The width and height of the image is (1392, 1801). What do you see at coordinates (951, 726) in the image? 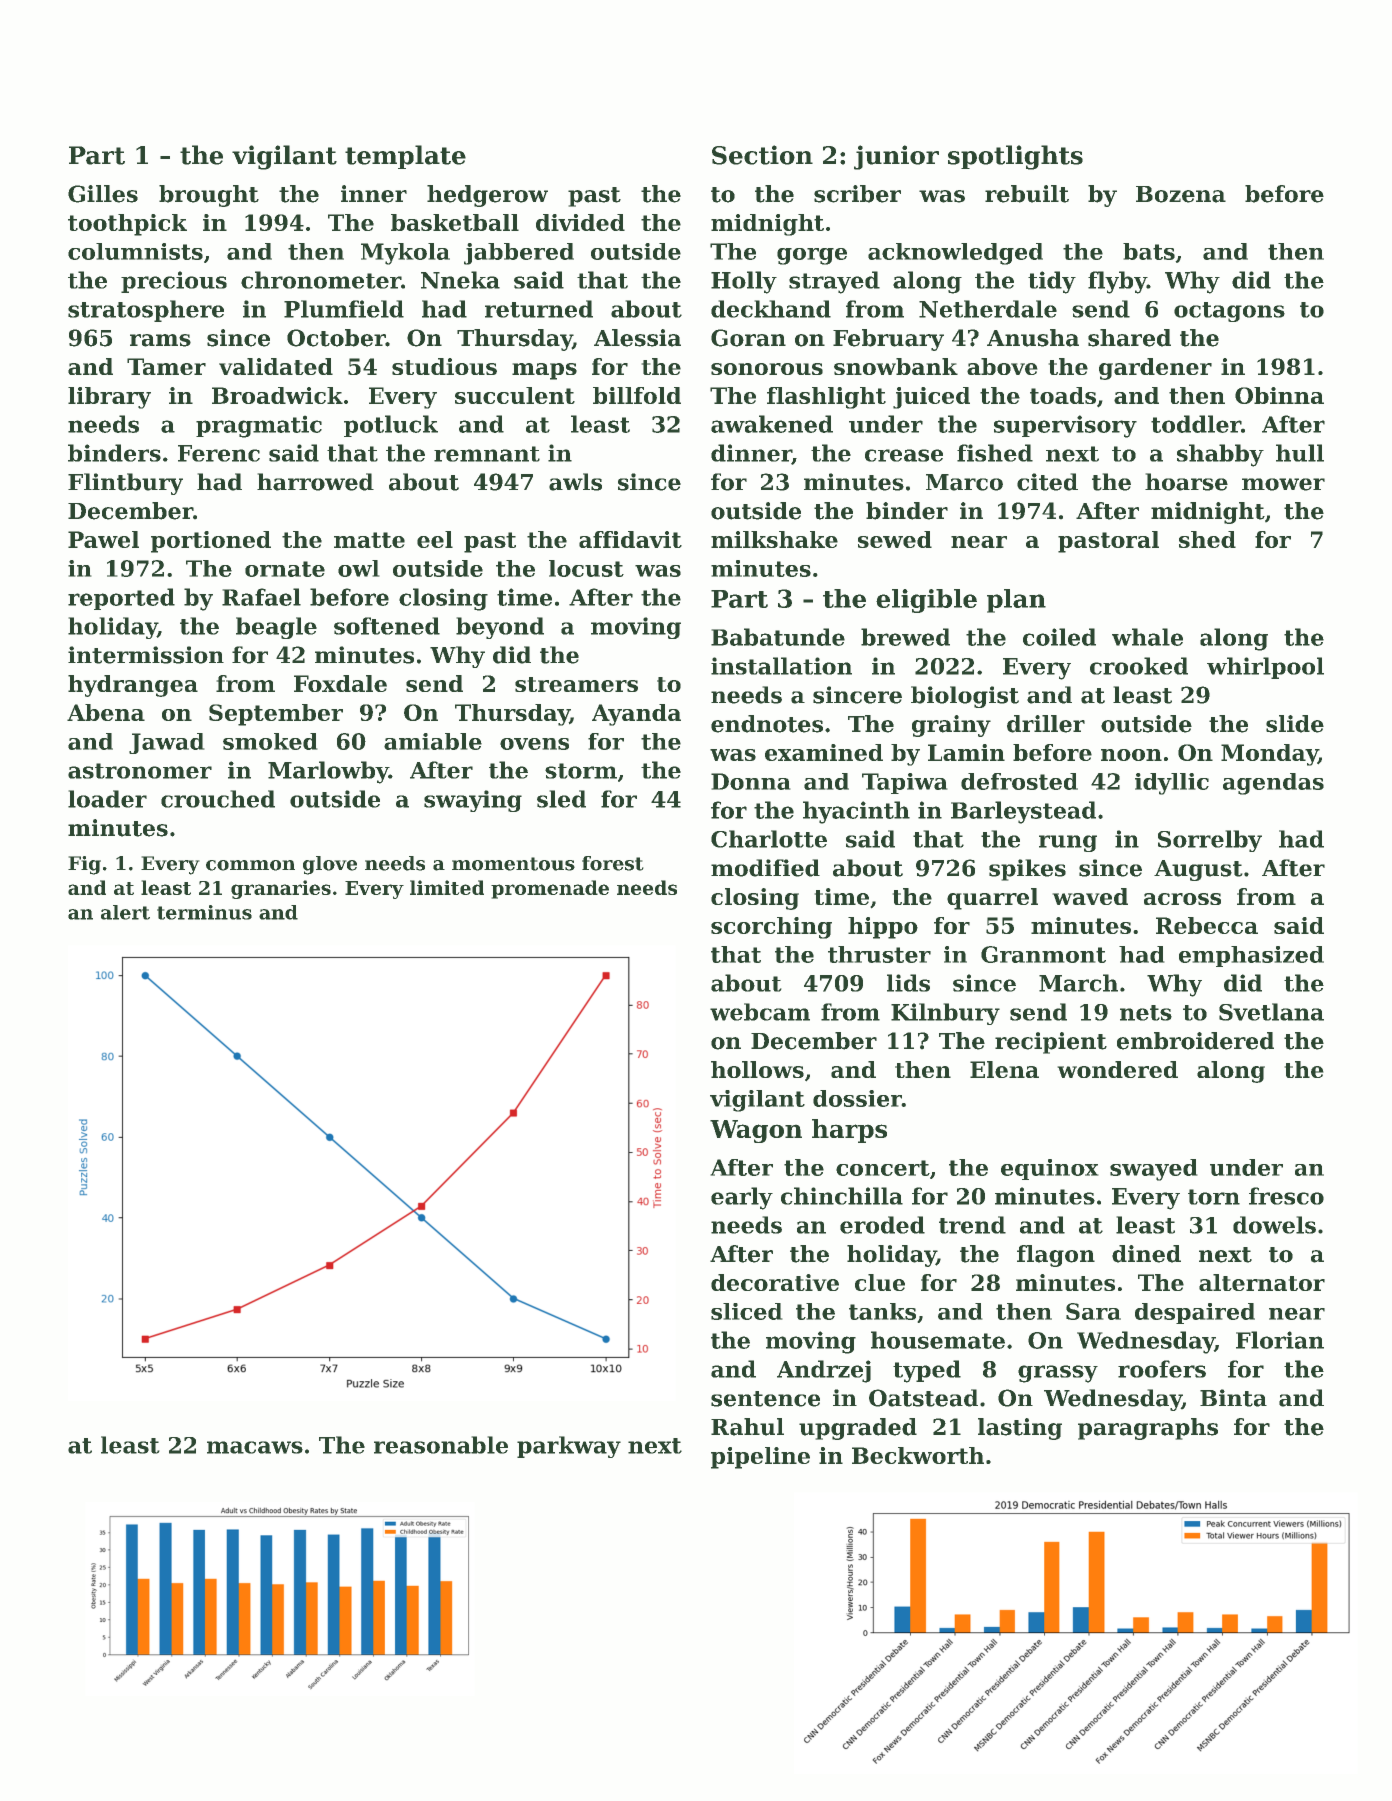
I see `grainy` at bounding box center [951, 726].
